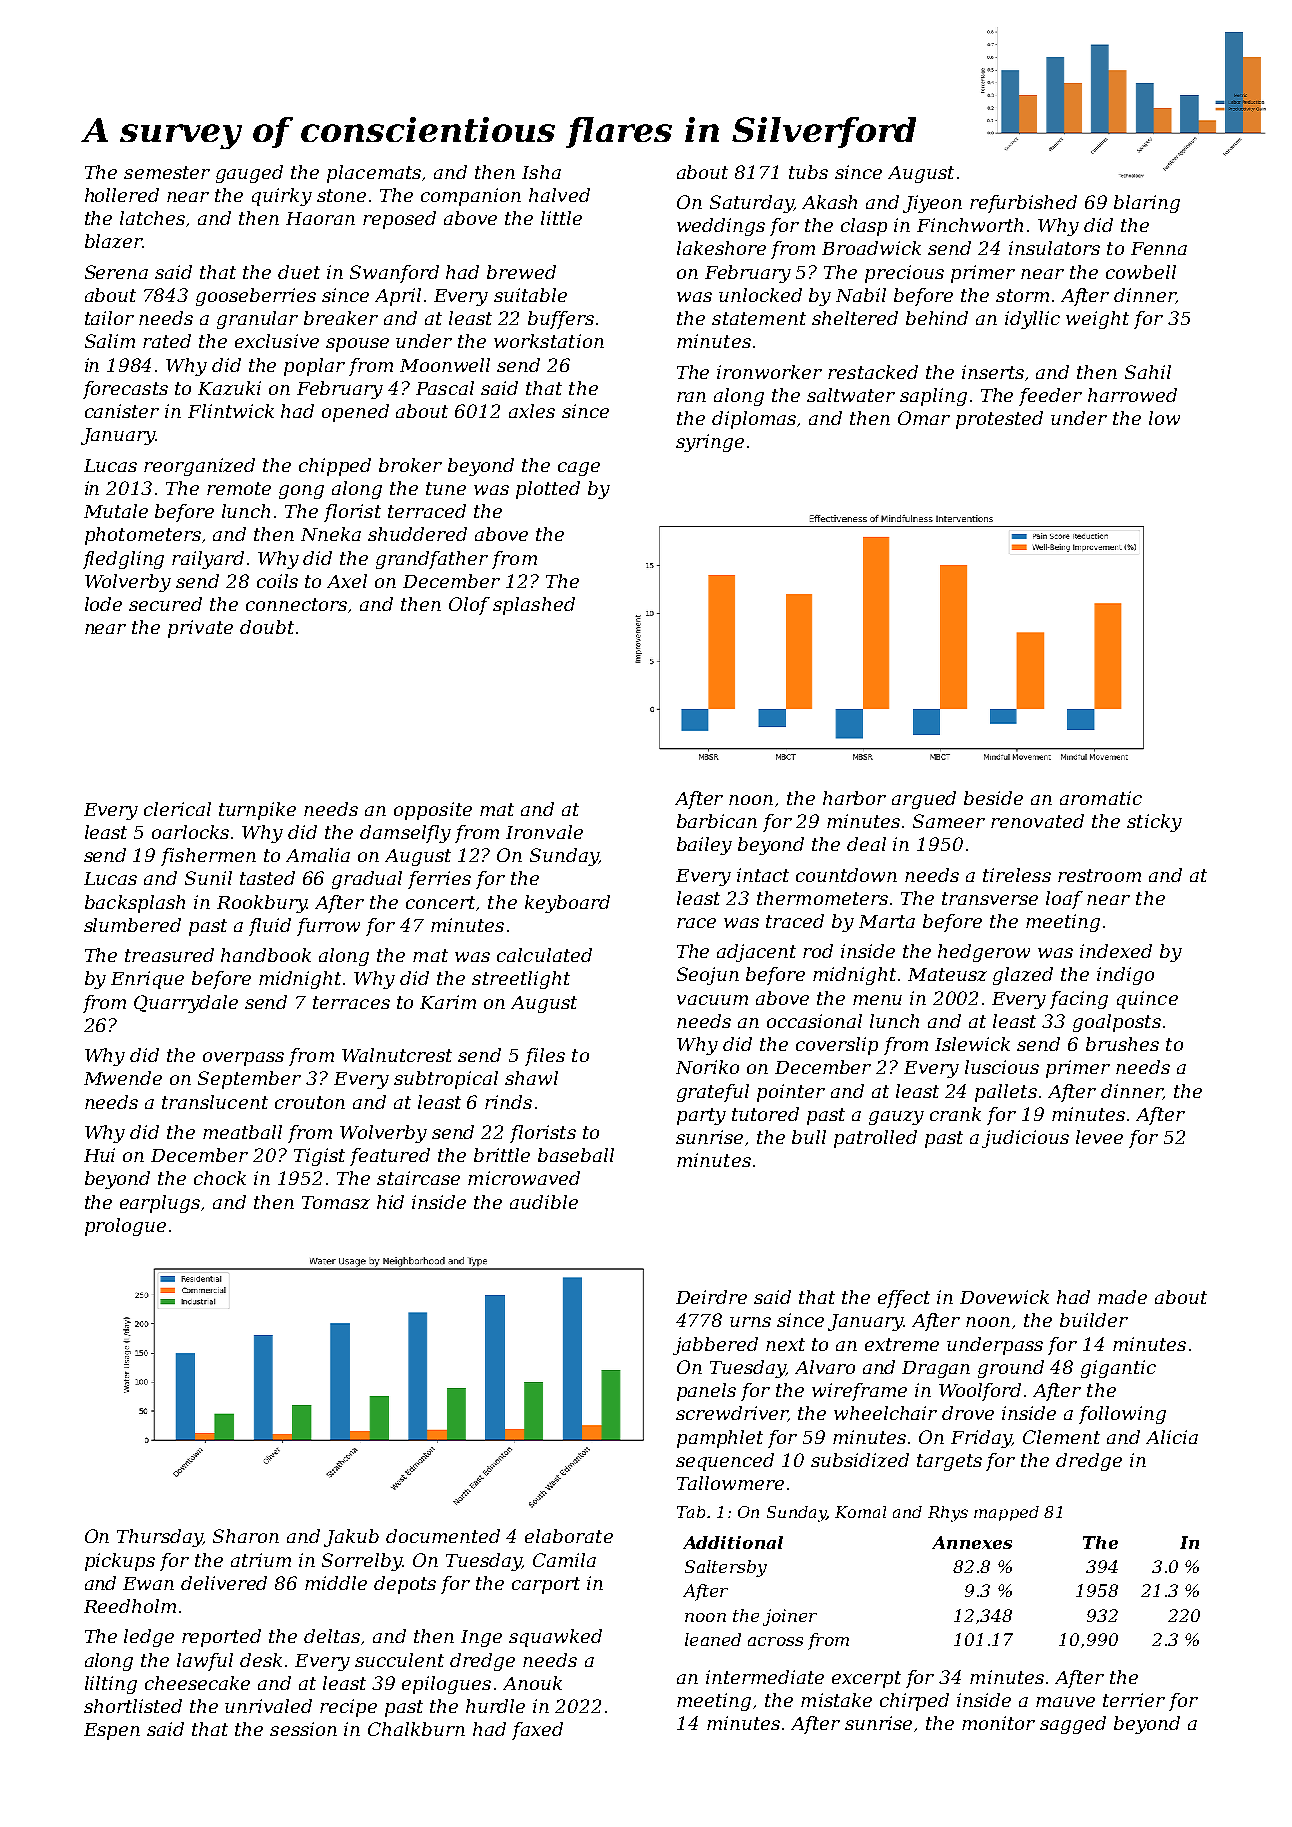 The height and width of the screenshot is (1827, 1292). What do you see at coordinates (221, 1638) in the screenshot?
I see `reported` at bounding box center [221, 1638].
